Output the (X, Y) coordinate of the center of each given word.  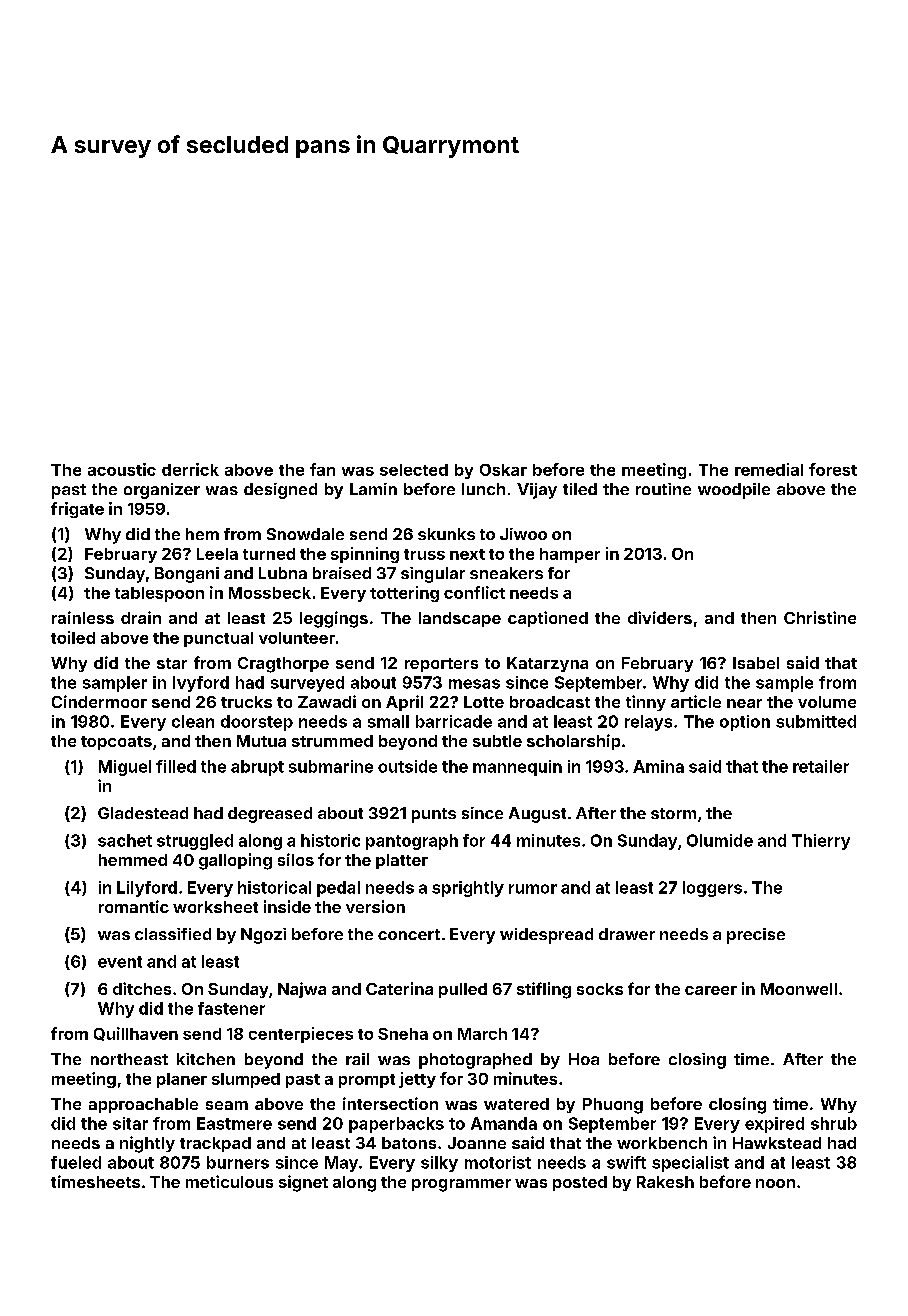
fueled (76, 1162)
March (482, 1034)
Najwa (302, 990)
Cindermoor (99, 701)
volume (827, 702)
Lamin (373, 489)
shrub (834, 1123)
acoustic (122, 469)
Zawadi (327, 701)
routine (663, 489)
